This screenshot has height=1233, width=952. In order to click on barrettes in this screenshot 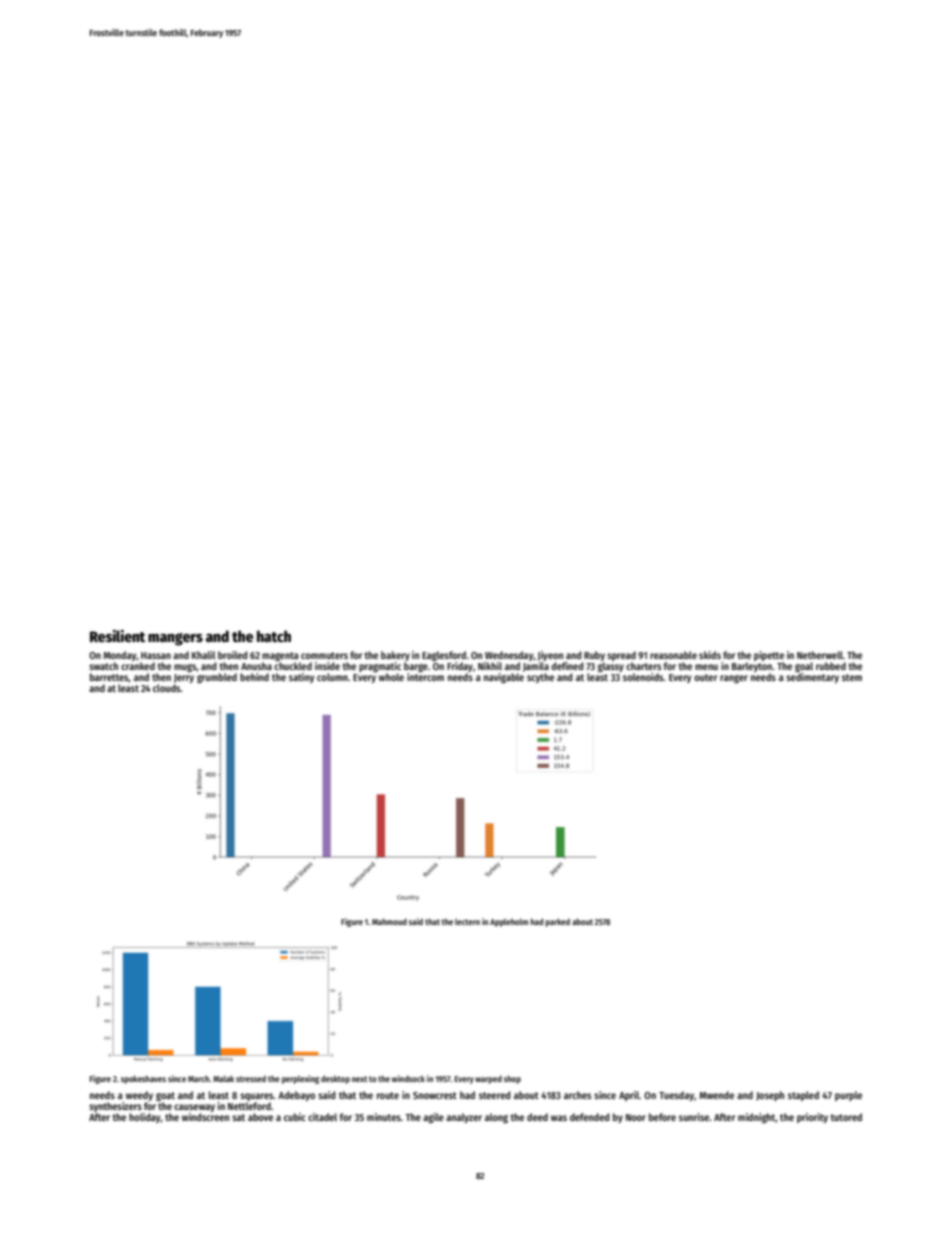, I will do `click(109, 677)`.
